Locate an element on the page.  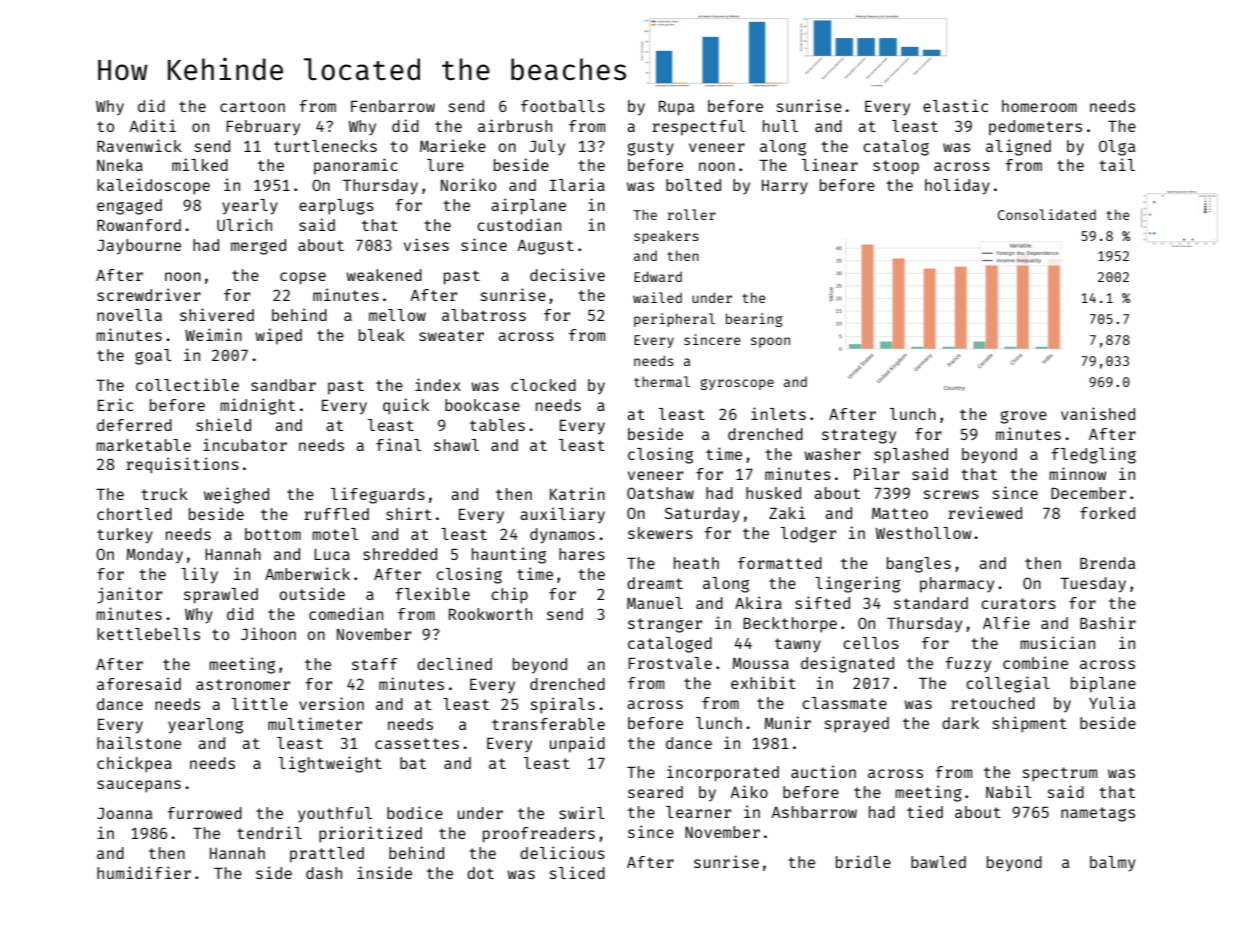
Munir is located at coordinates (787, 722).
